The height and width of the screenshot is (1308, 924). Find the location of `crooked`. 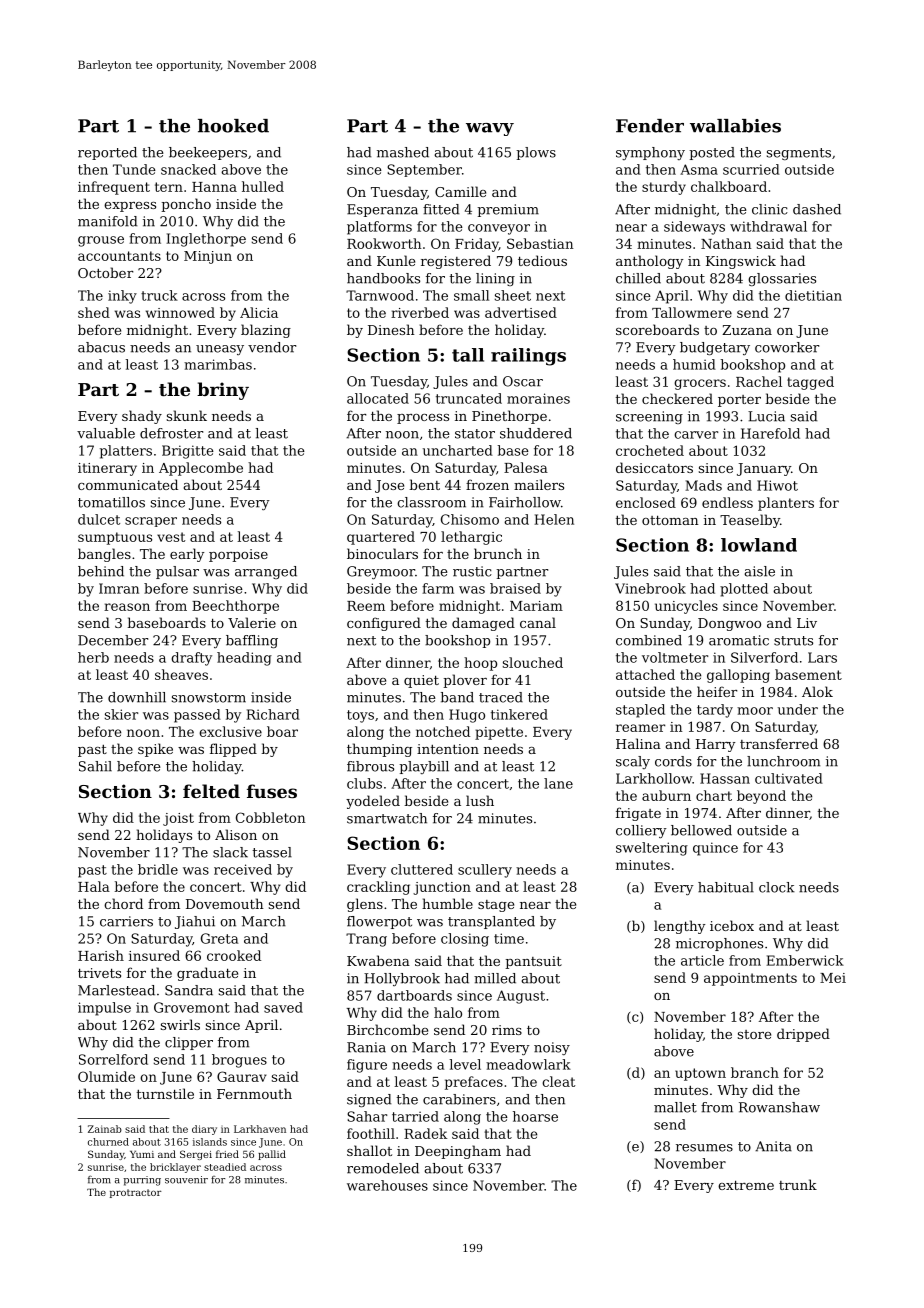

crooked is located at coordinates (234, 955).
